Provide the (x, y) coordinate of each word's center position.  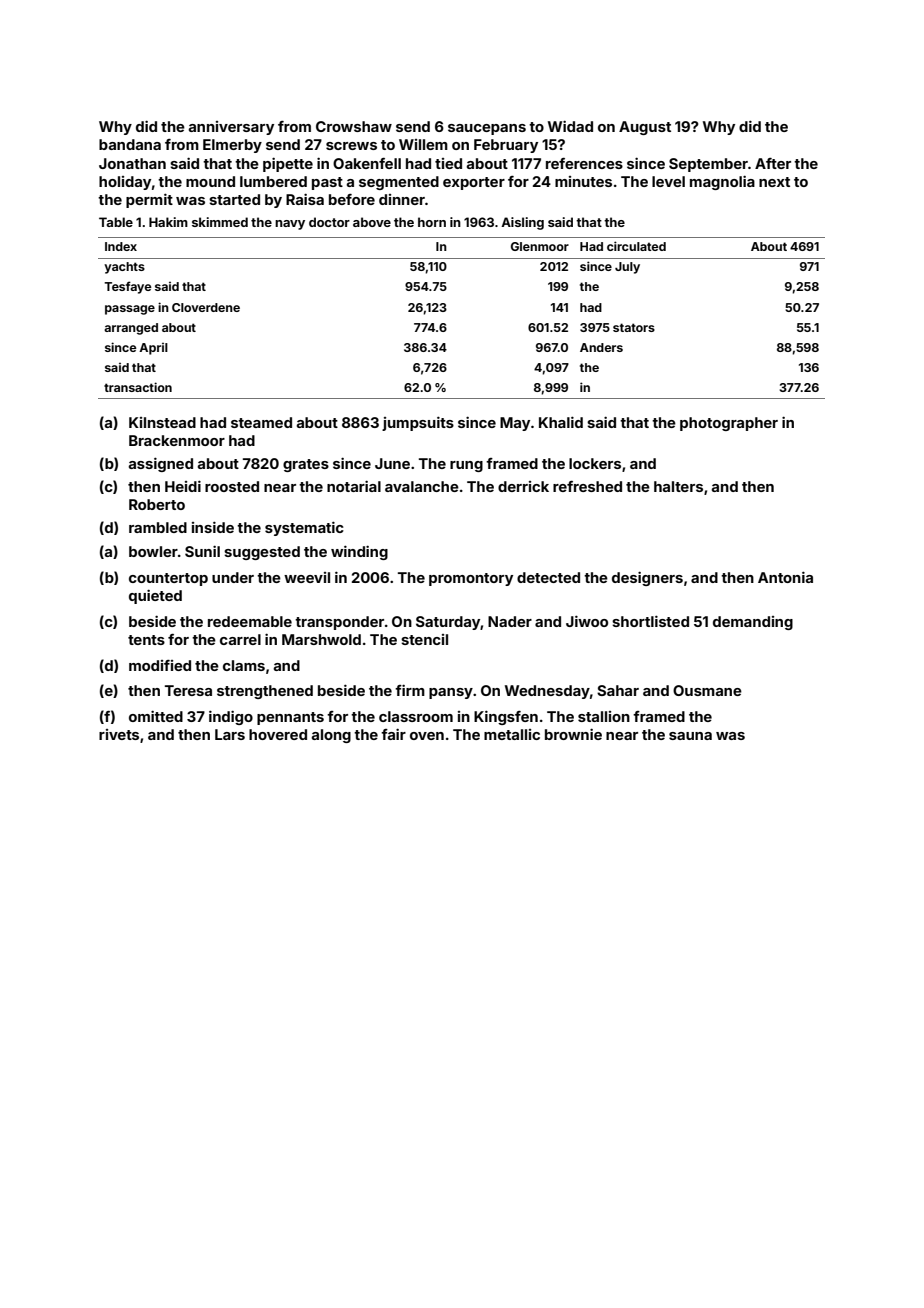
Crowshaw (354, 126)
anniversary (231, 128)
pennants (290, 718)
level (668, 181)
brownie (573, 734)
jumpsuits (418, 423)
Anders (601, 347)
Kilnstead (162, 422)
